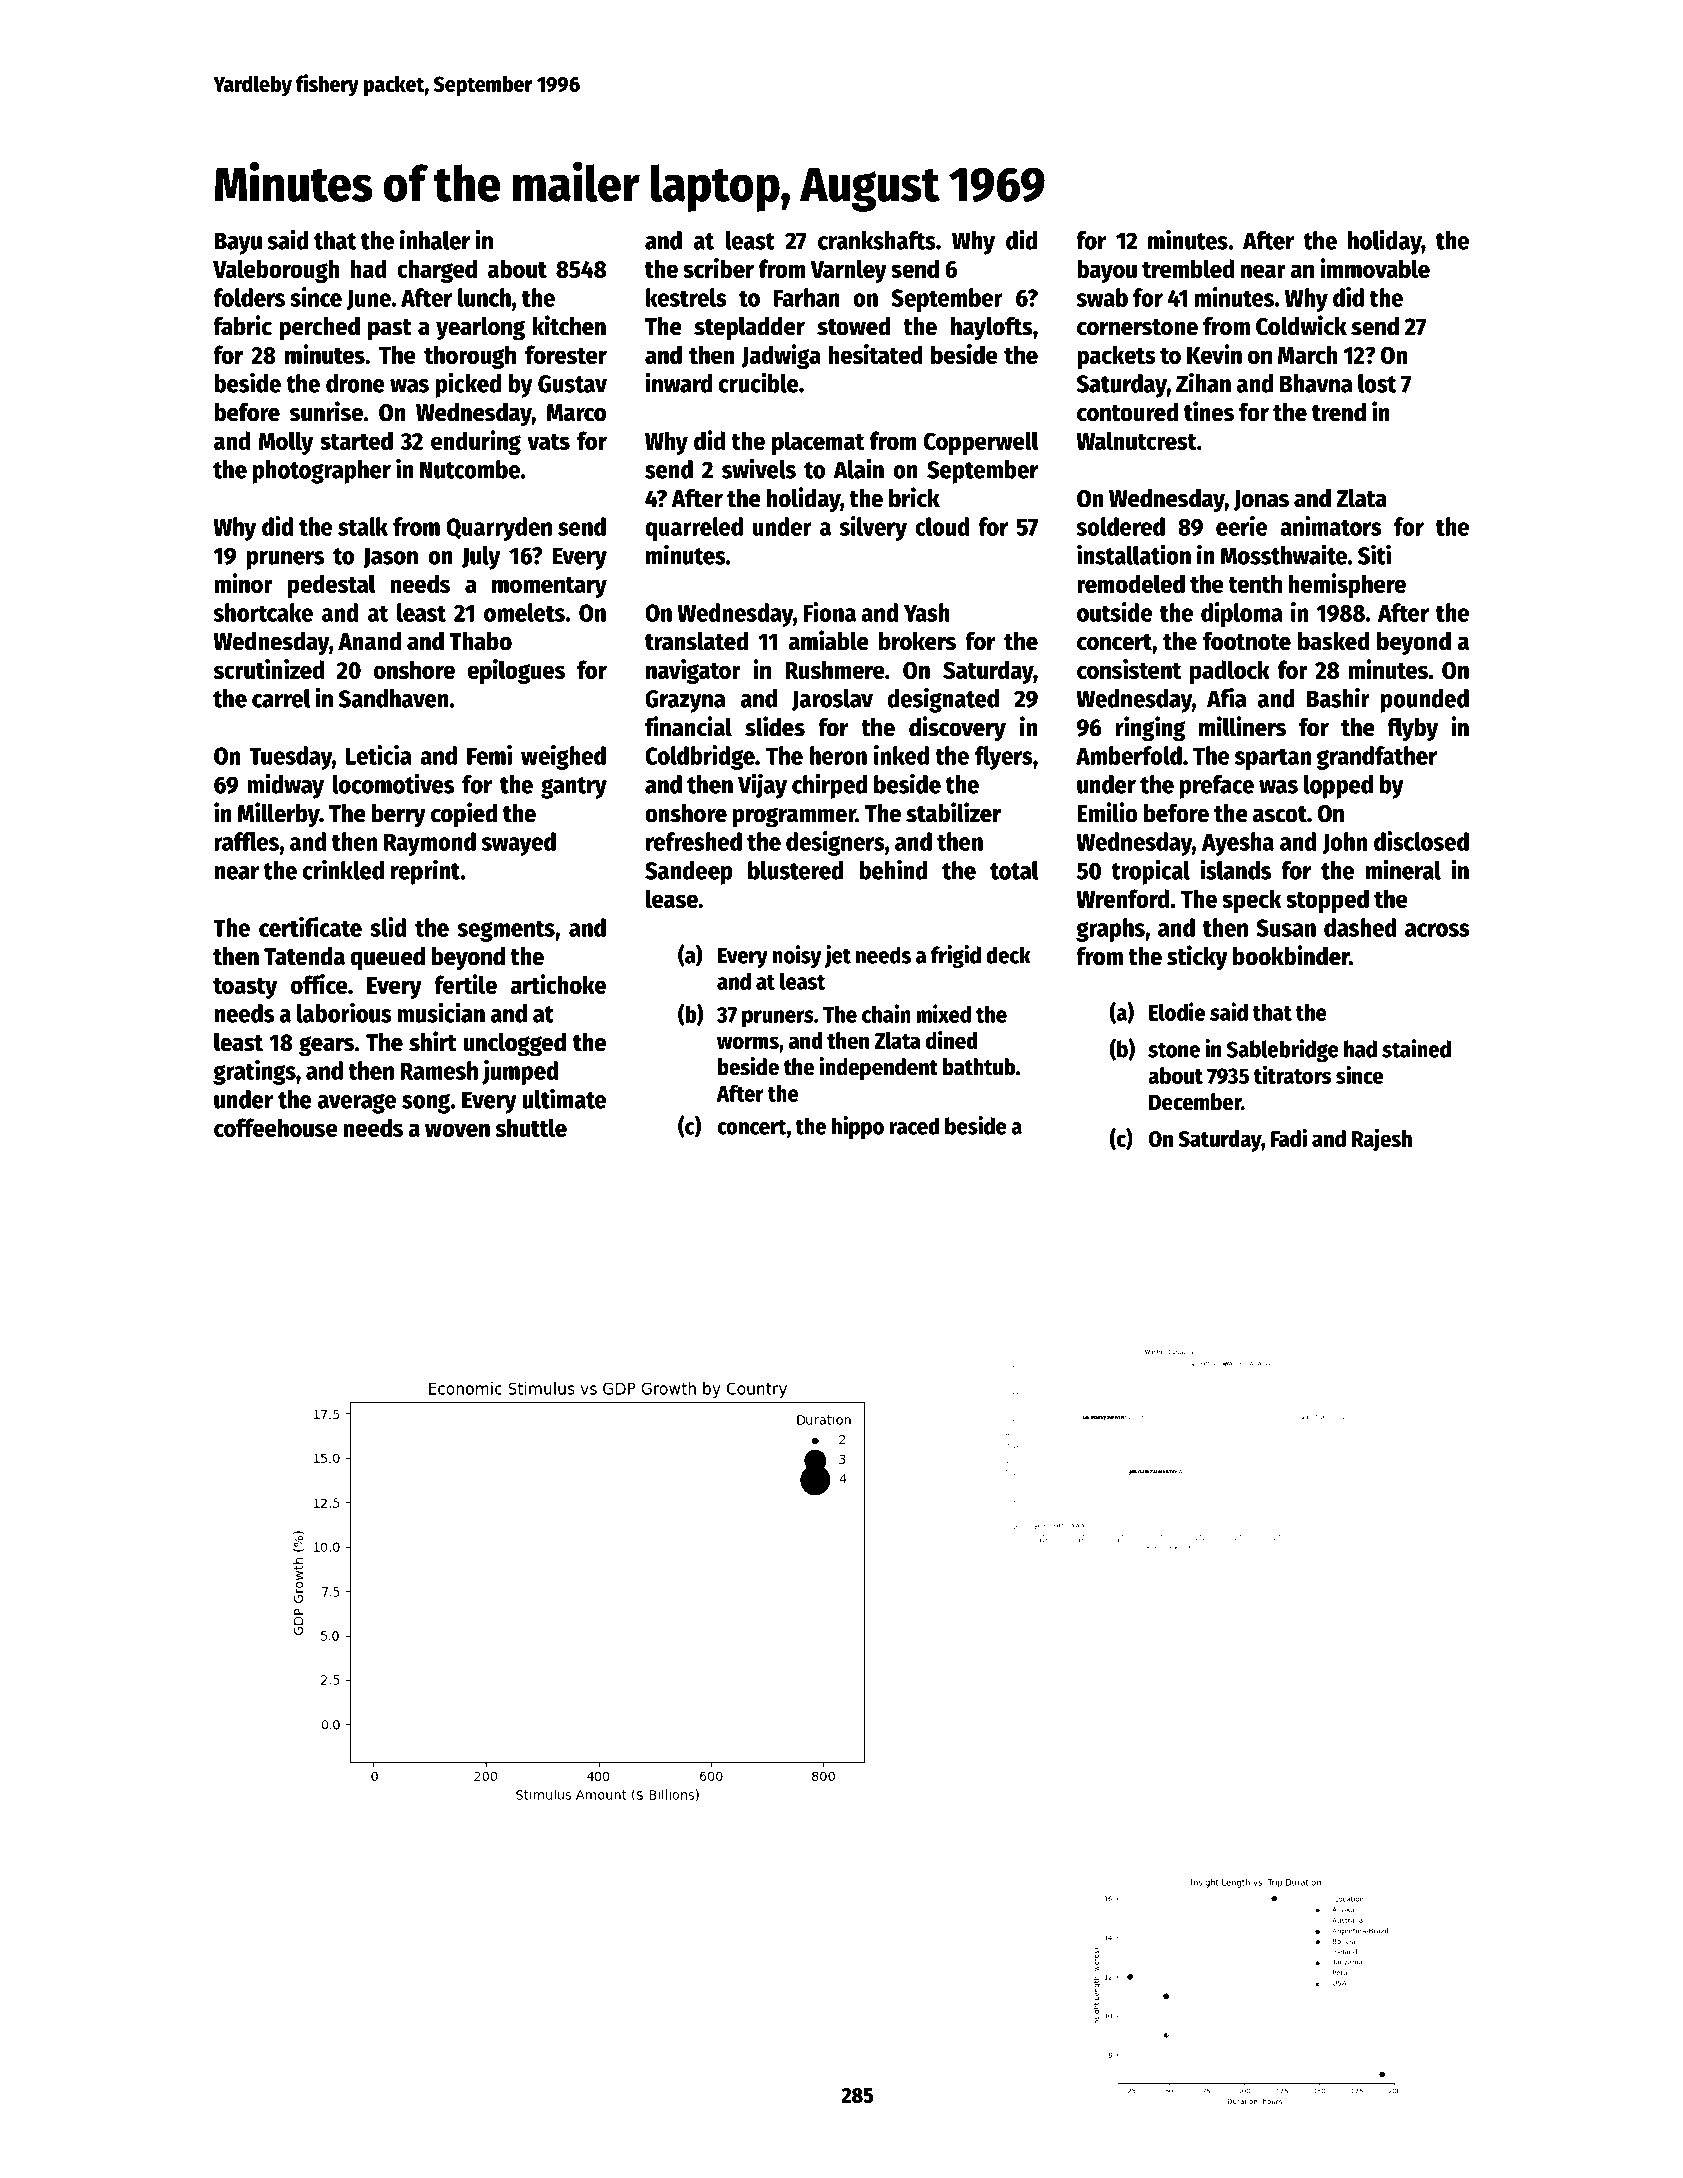 The width and height of the screenshot is (1683, 2178). What do you see at coordinates (795, 870) in the screenshot?
I see `blustered` at bounding box center [795, 870].
